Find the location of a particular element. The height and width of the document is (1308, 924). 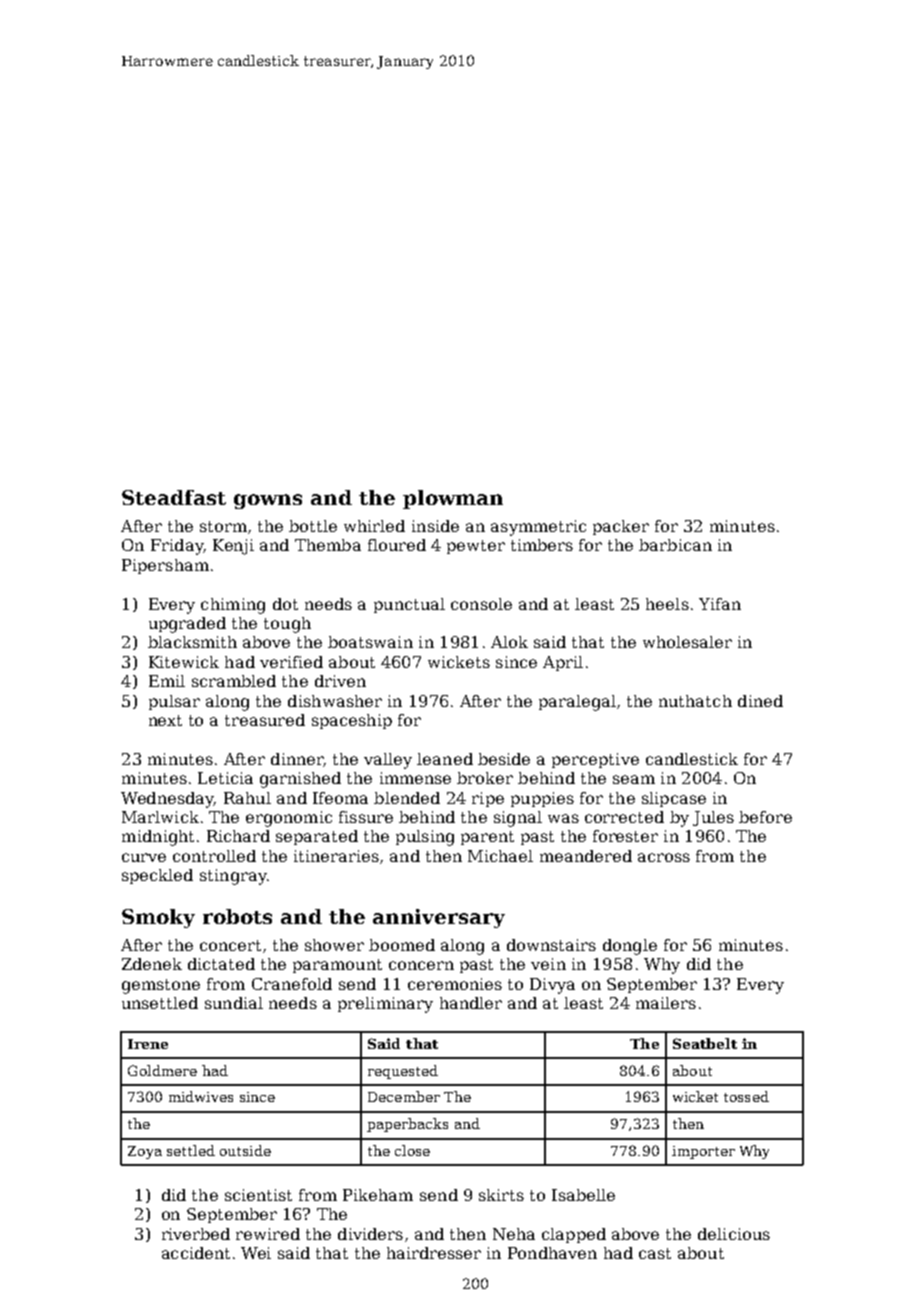

Steadfast is located at coordinates (174, 497).
